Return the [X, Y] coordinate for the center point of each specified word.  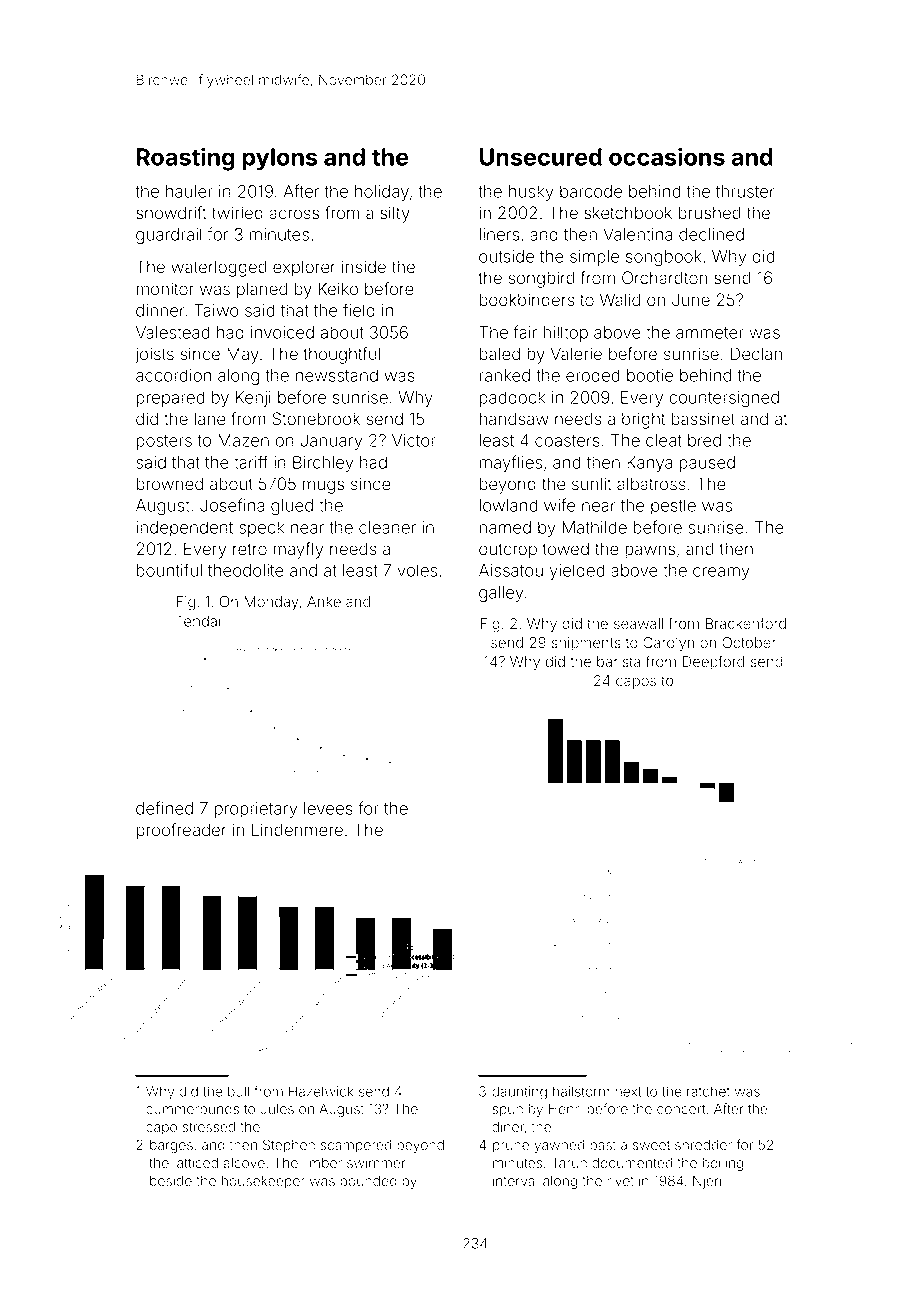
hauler [189, 191]
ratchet [708, 1091]
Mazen [243, 440]
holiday [382, 193]
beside [171, 1181]
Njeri [707, 1182]
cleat [664, 440]
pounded [368, 1182]
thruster [745, 191]
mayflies [510, 463]
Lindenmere [297, 830]
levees [328, 808]
